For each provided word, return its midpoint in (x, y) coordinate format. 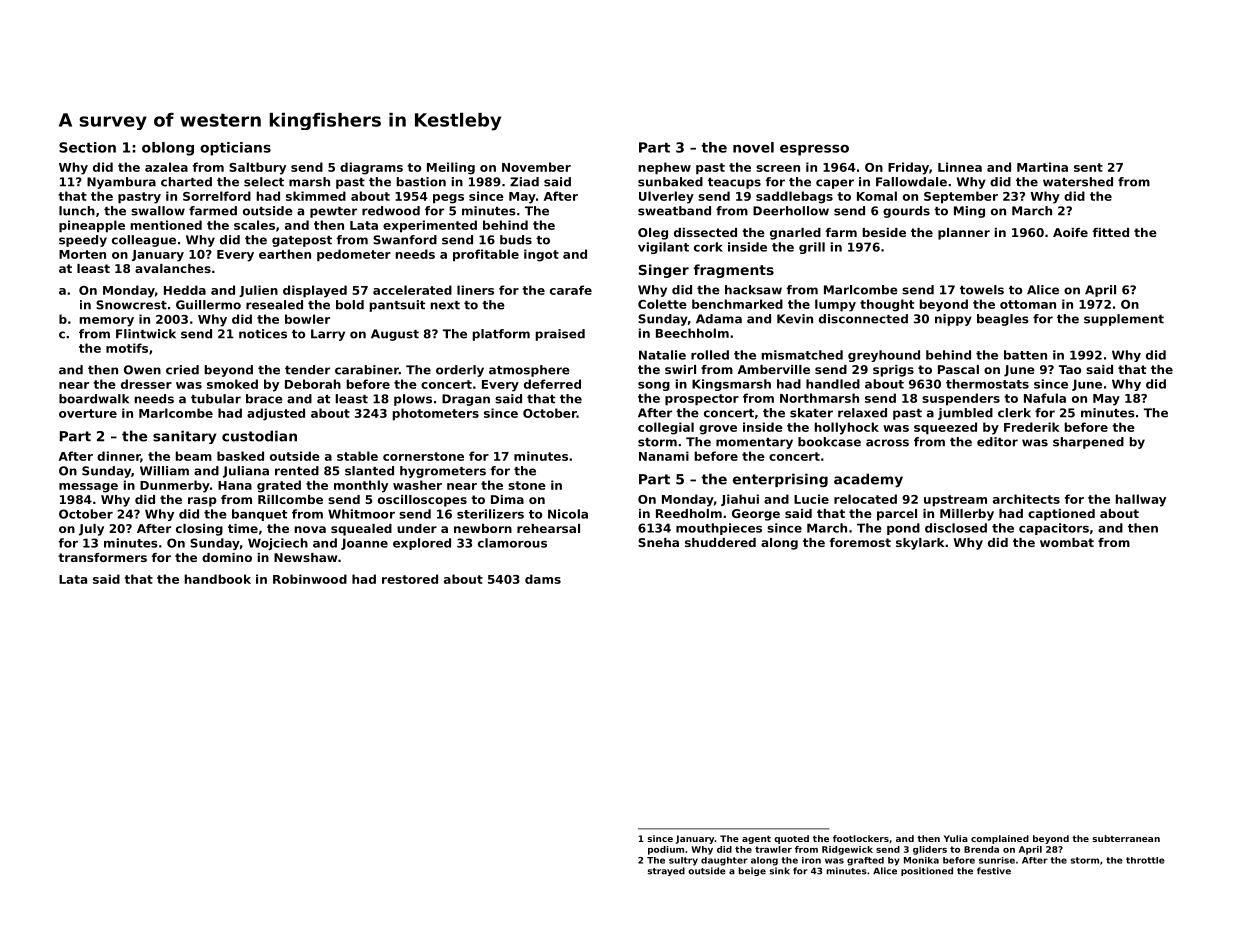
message (88, 488)
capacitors (1054, 529)
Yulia (956, 838)
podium (666, 850)
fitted (1111, 232)
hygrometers (443, 472)
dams (543, 579)
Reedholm (689, 513)
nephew (665, 168)
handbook (218, 579)
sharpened (1088, 443)
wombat (1067, 542)
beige (752, 871)
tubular (216, 399)
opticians (235, 149)
